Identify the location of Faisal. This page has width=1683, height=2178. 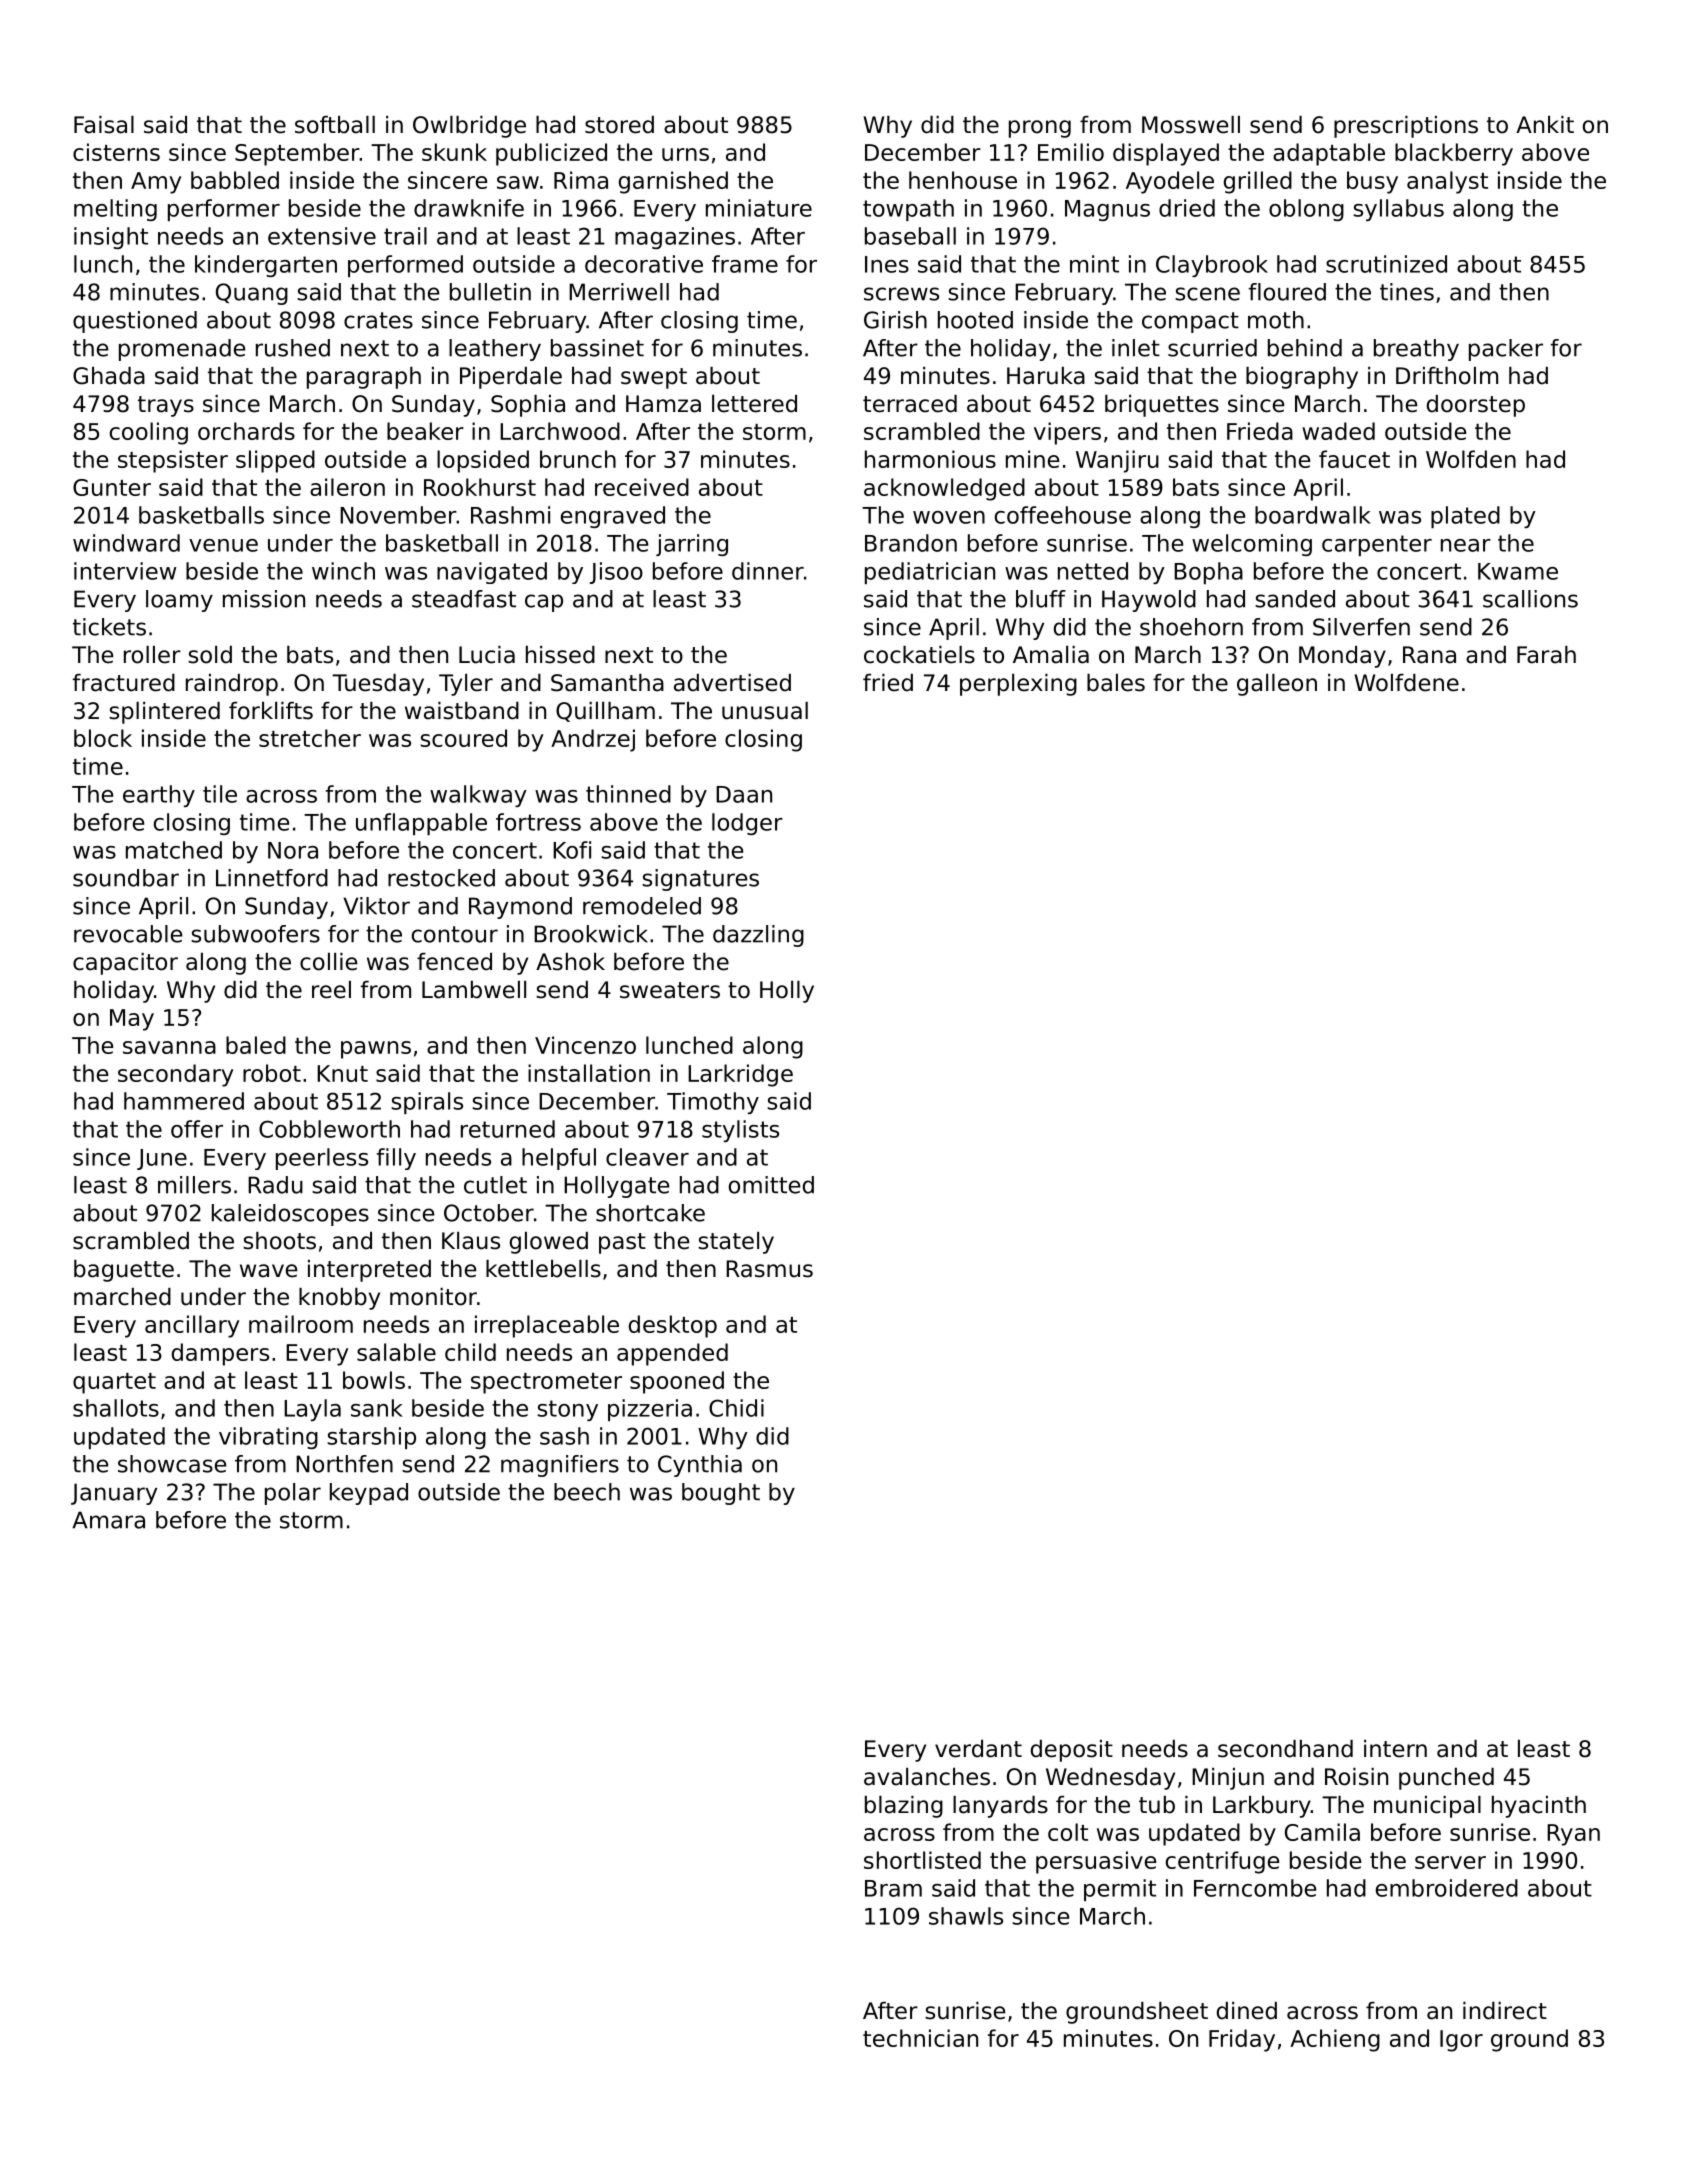
(104, 125).
